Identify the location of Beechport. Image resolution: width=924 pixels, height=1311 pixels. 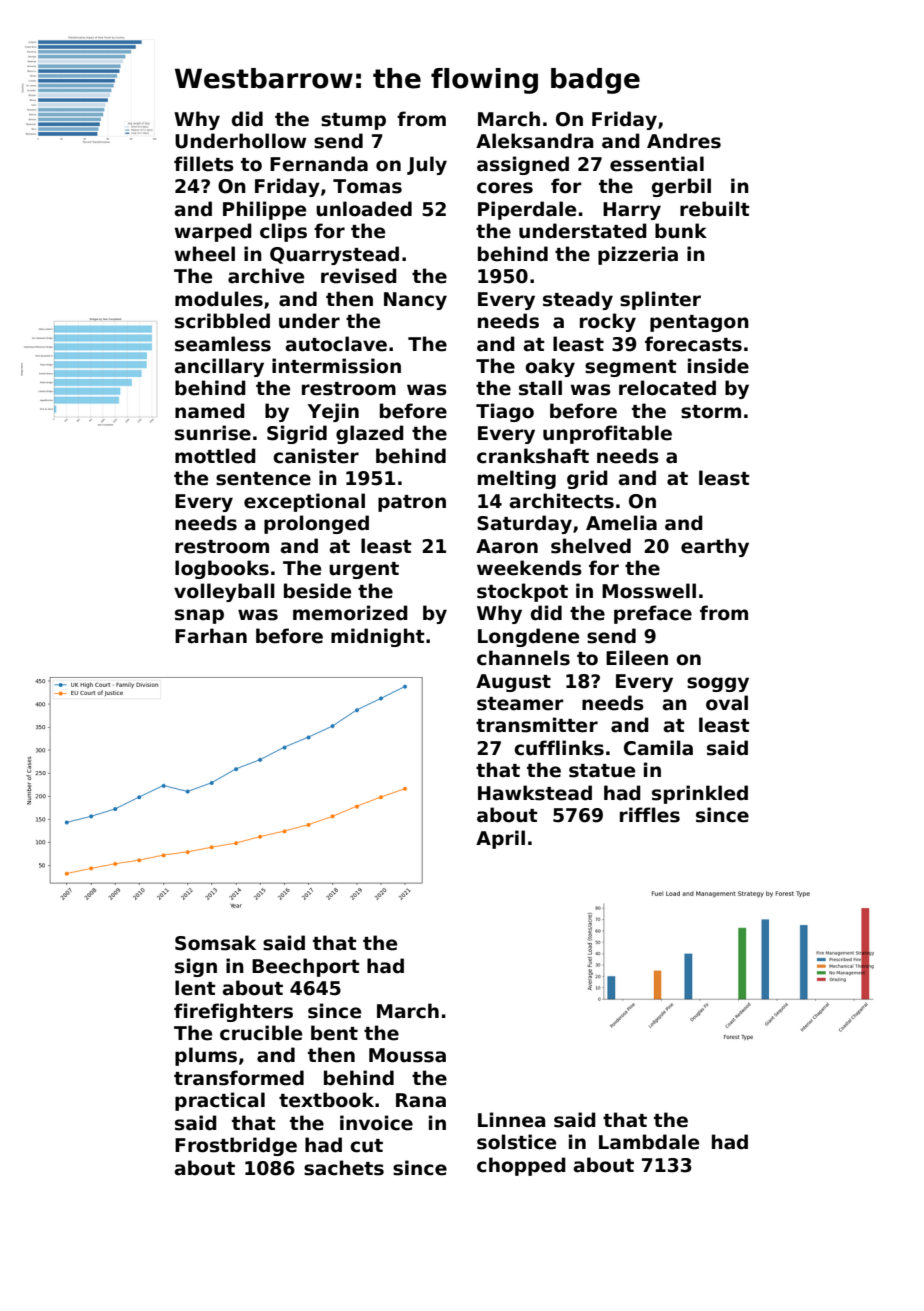
(306, 967).
